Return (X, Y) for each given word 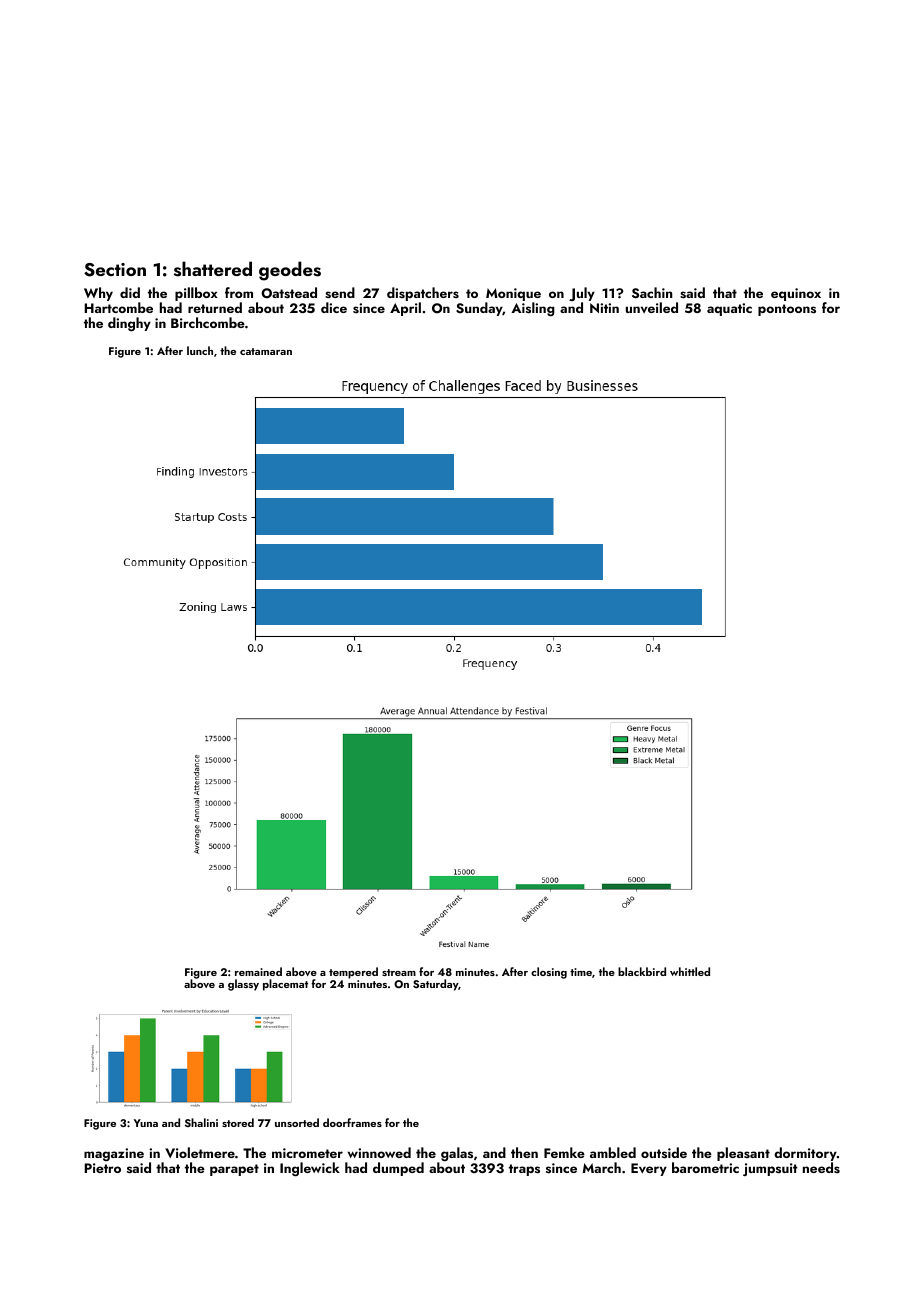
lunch (200, 350)
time (581, 972)
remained (258, 971)
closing (549, 973)
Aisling (533, 309)
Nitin (604, 308)
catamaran (266, 351)
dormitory (805, 1154)
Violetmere (200, 1152)
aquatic (729, 309)
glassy (243, 985)
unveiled (652, 307)
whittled (690, 971)
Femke (564, 1152)
